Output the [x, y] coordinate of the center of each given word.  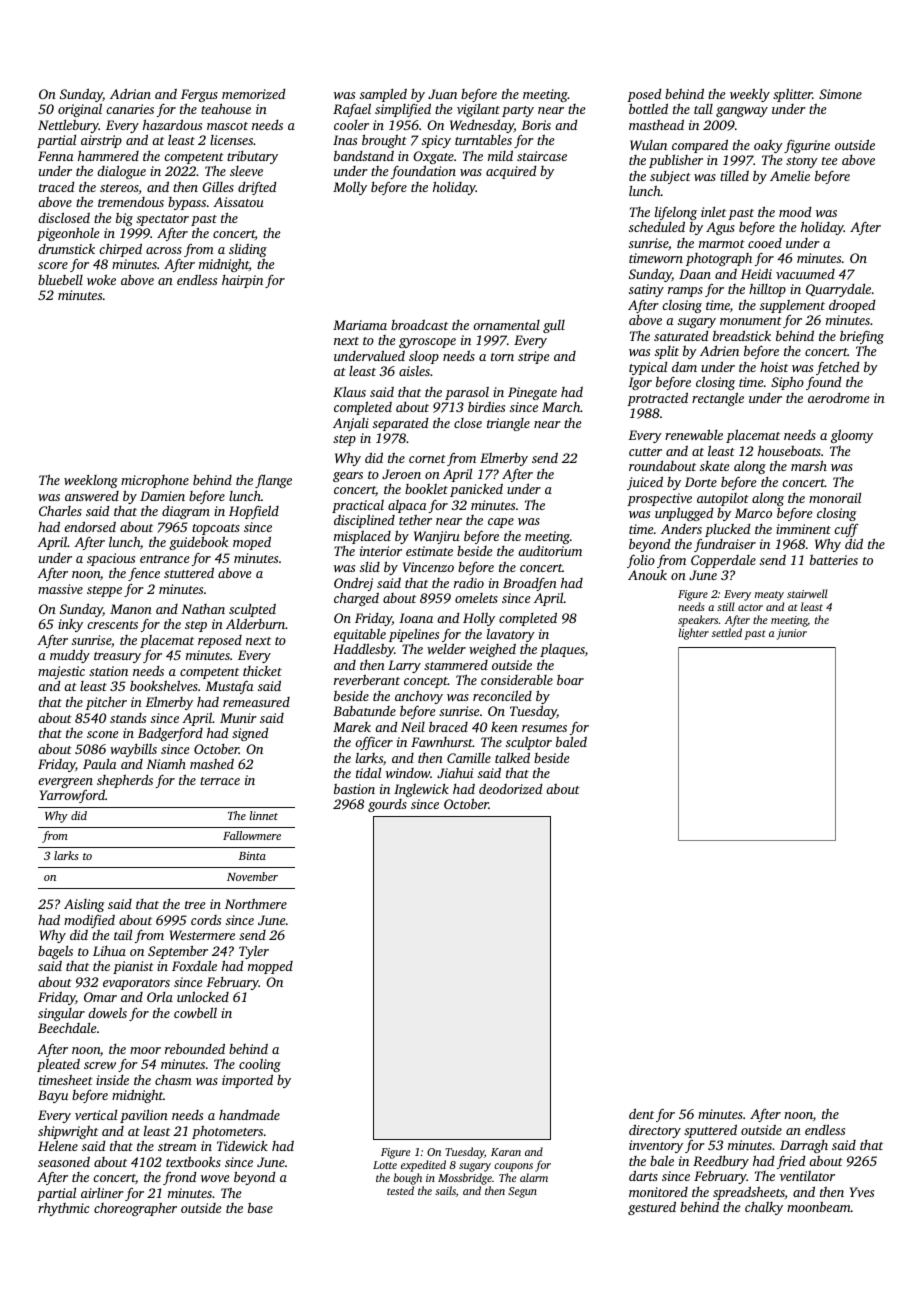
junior [792, 634]
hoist [774, 366]
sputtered [710, 1131]
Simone [840, 94]
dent [641, 1113]
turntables [483, 140]
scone [103, 734]
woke [101, 279]
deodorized [510, 788]
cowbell [195, 1012]
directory [655, 1131]
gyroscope [427, 343]
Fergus [199, 95]
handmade [249, 1115]
